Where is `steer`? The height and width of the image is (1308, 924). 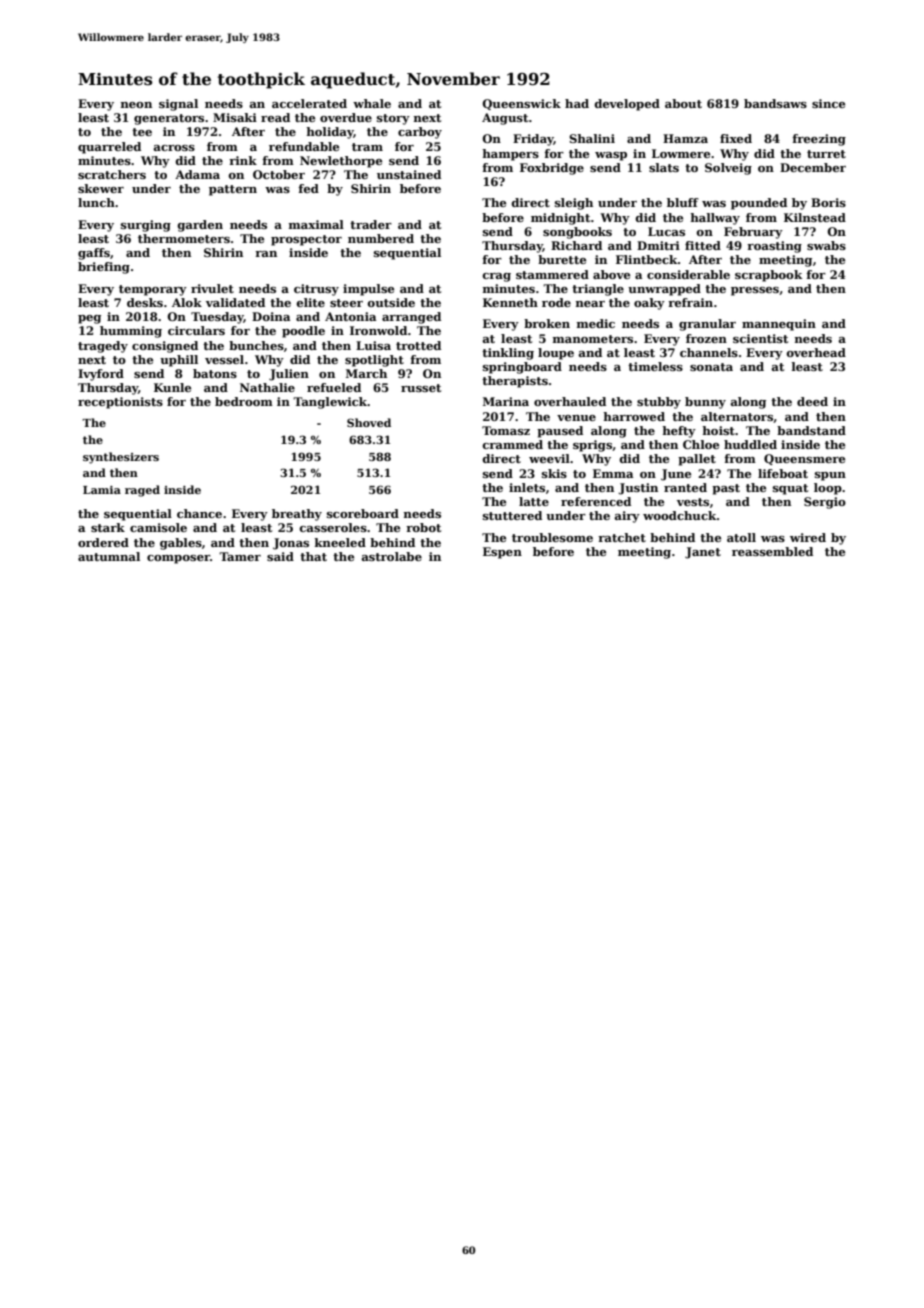
steer is located at coordinates (346, 303).
